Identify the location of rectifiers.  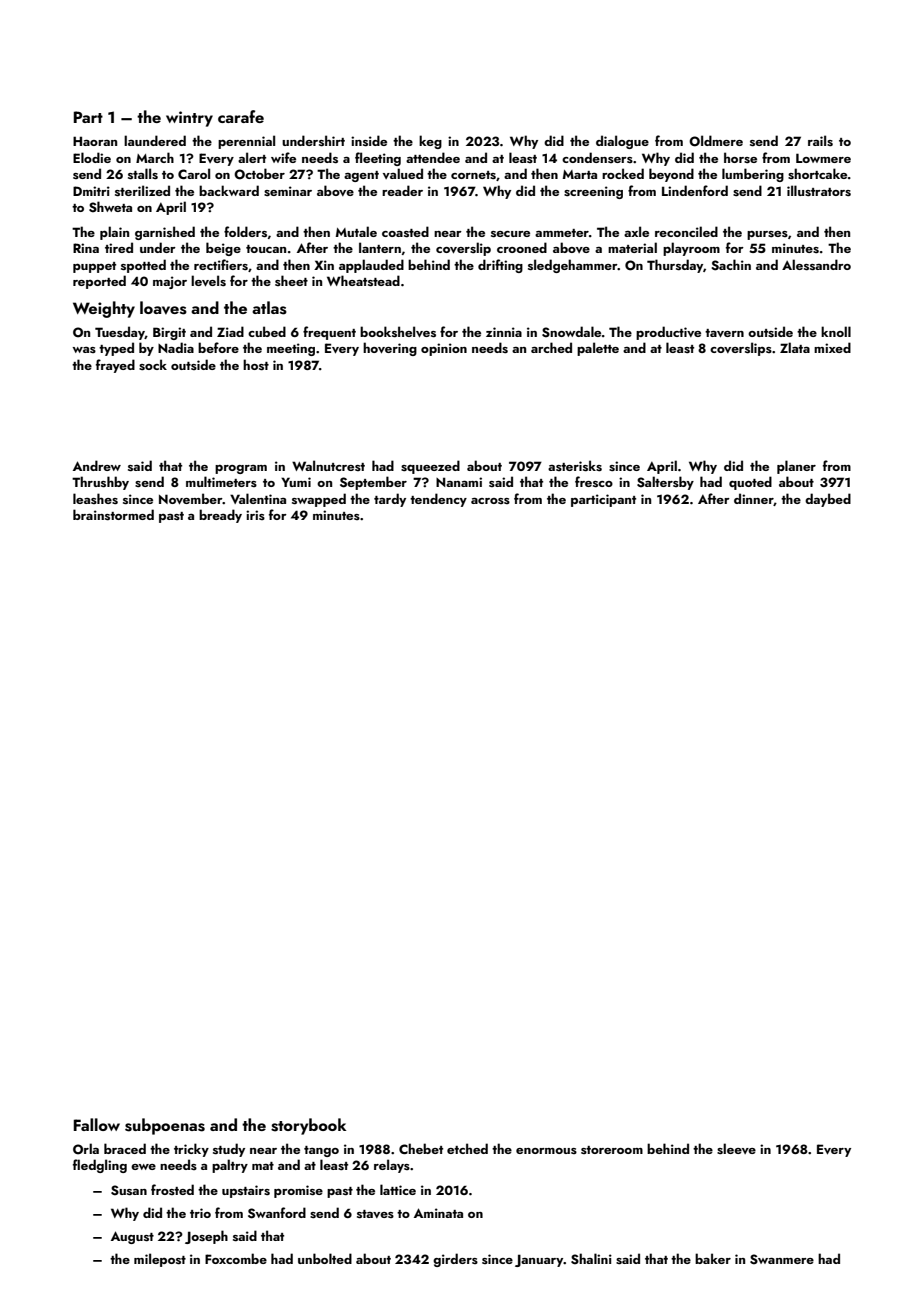
(221, 265).
